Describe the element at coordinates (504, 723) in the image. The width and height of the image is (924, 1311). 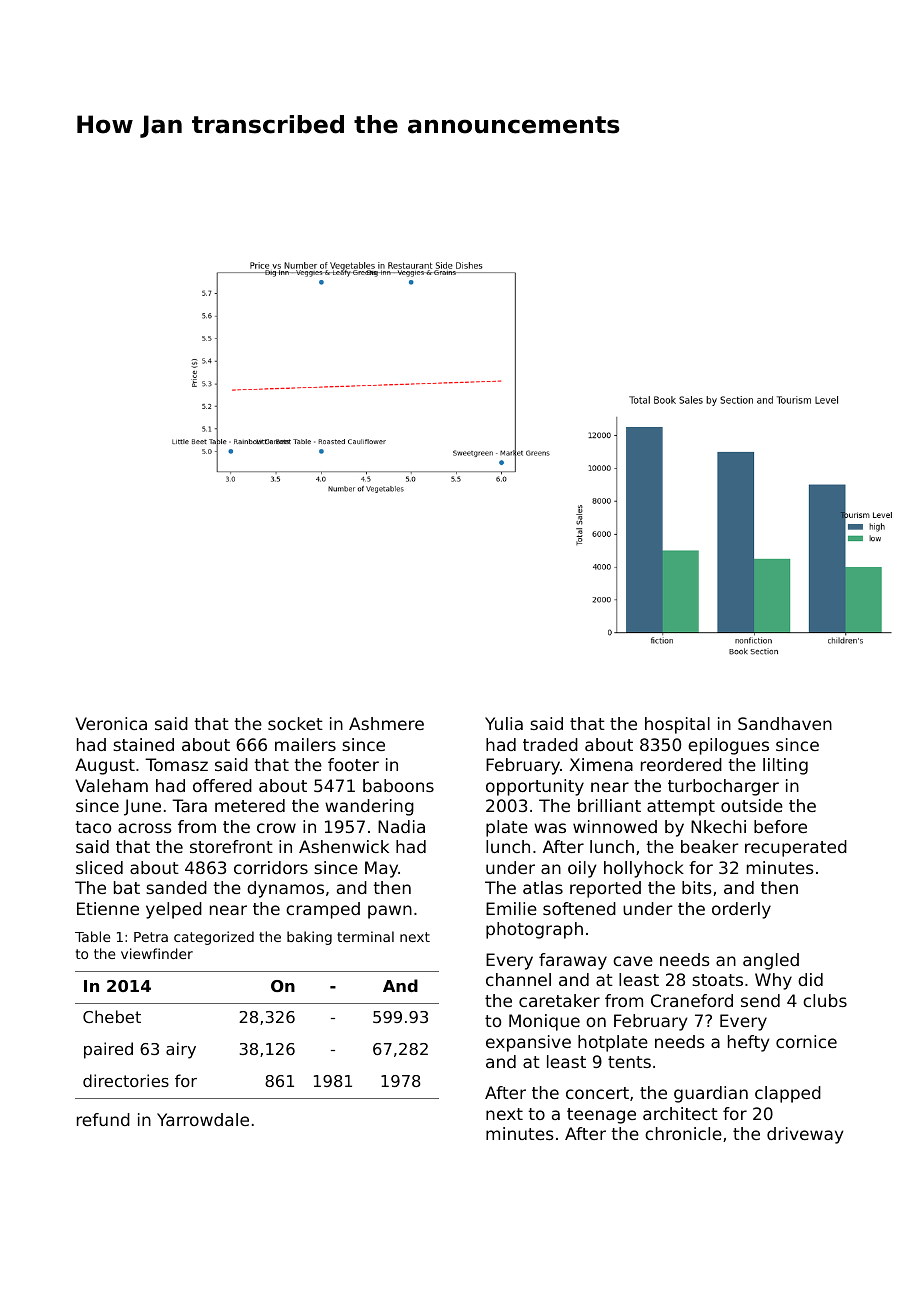
I see `Yulia` at that location.
